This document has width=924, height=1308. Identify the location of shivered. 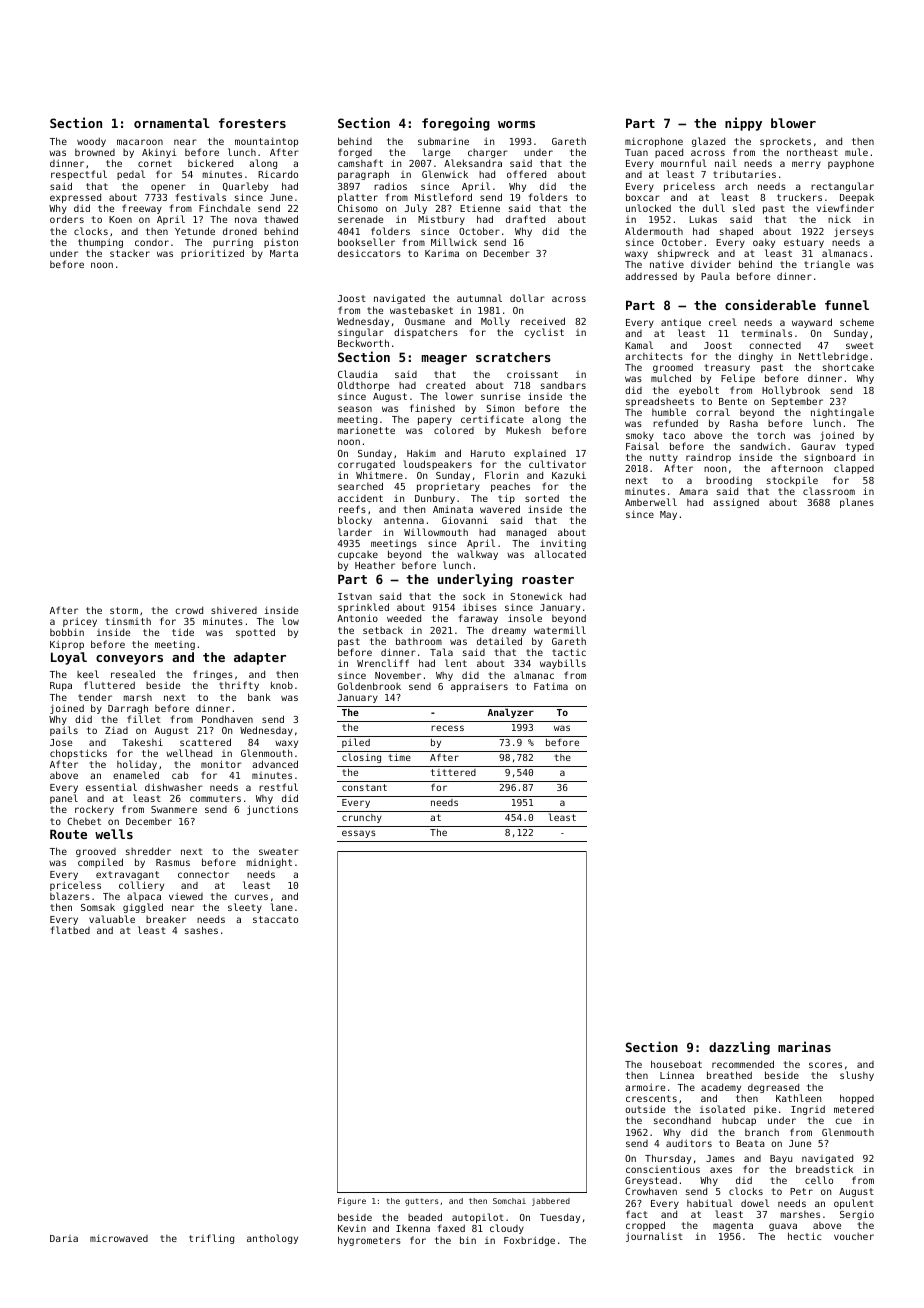
(234, 610).
